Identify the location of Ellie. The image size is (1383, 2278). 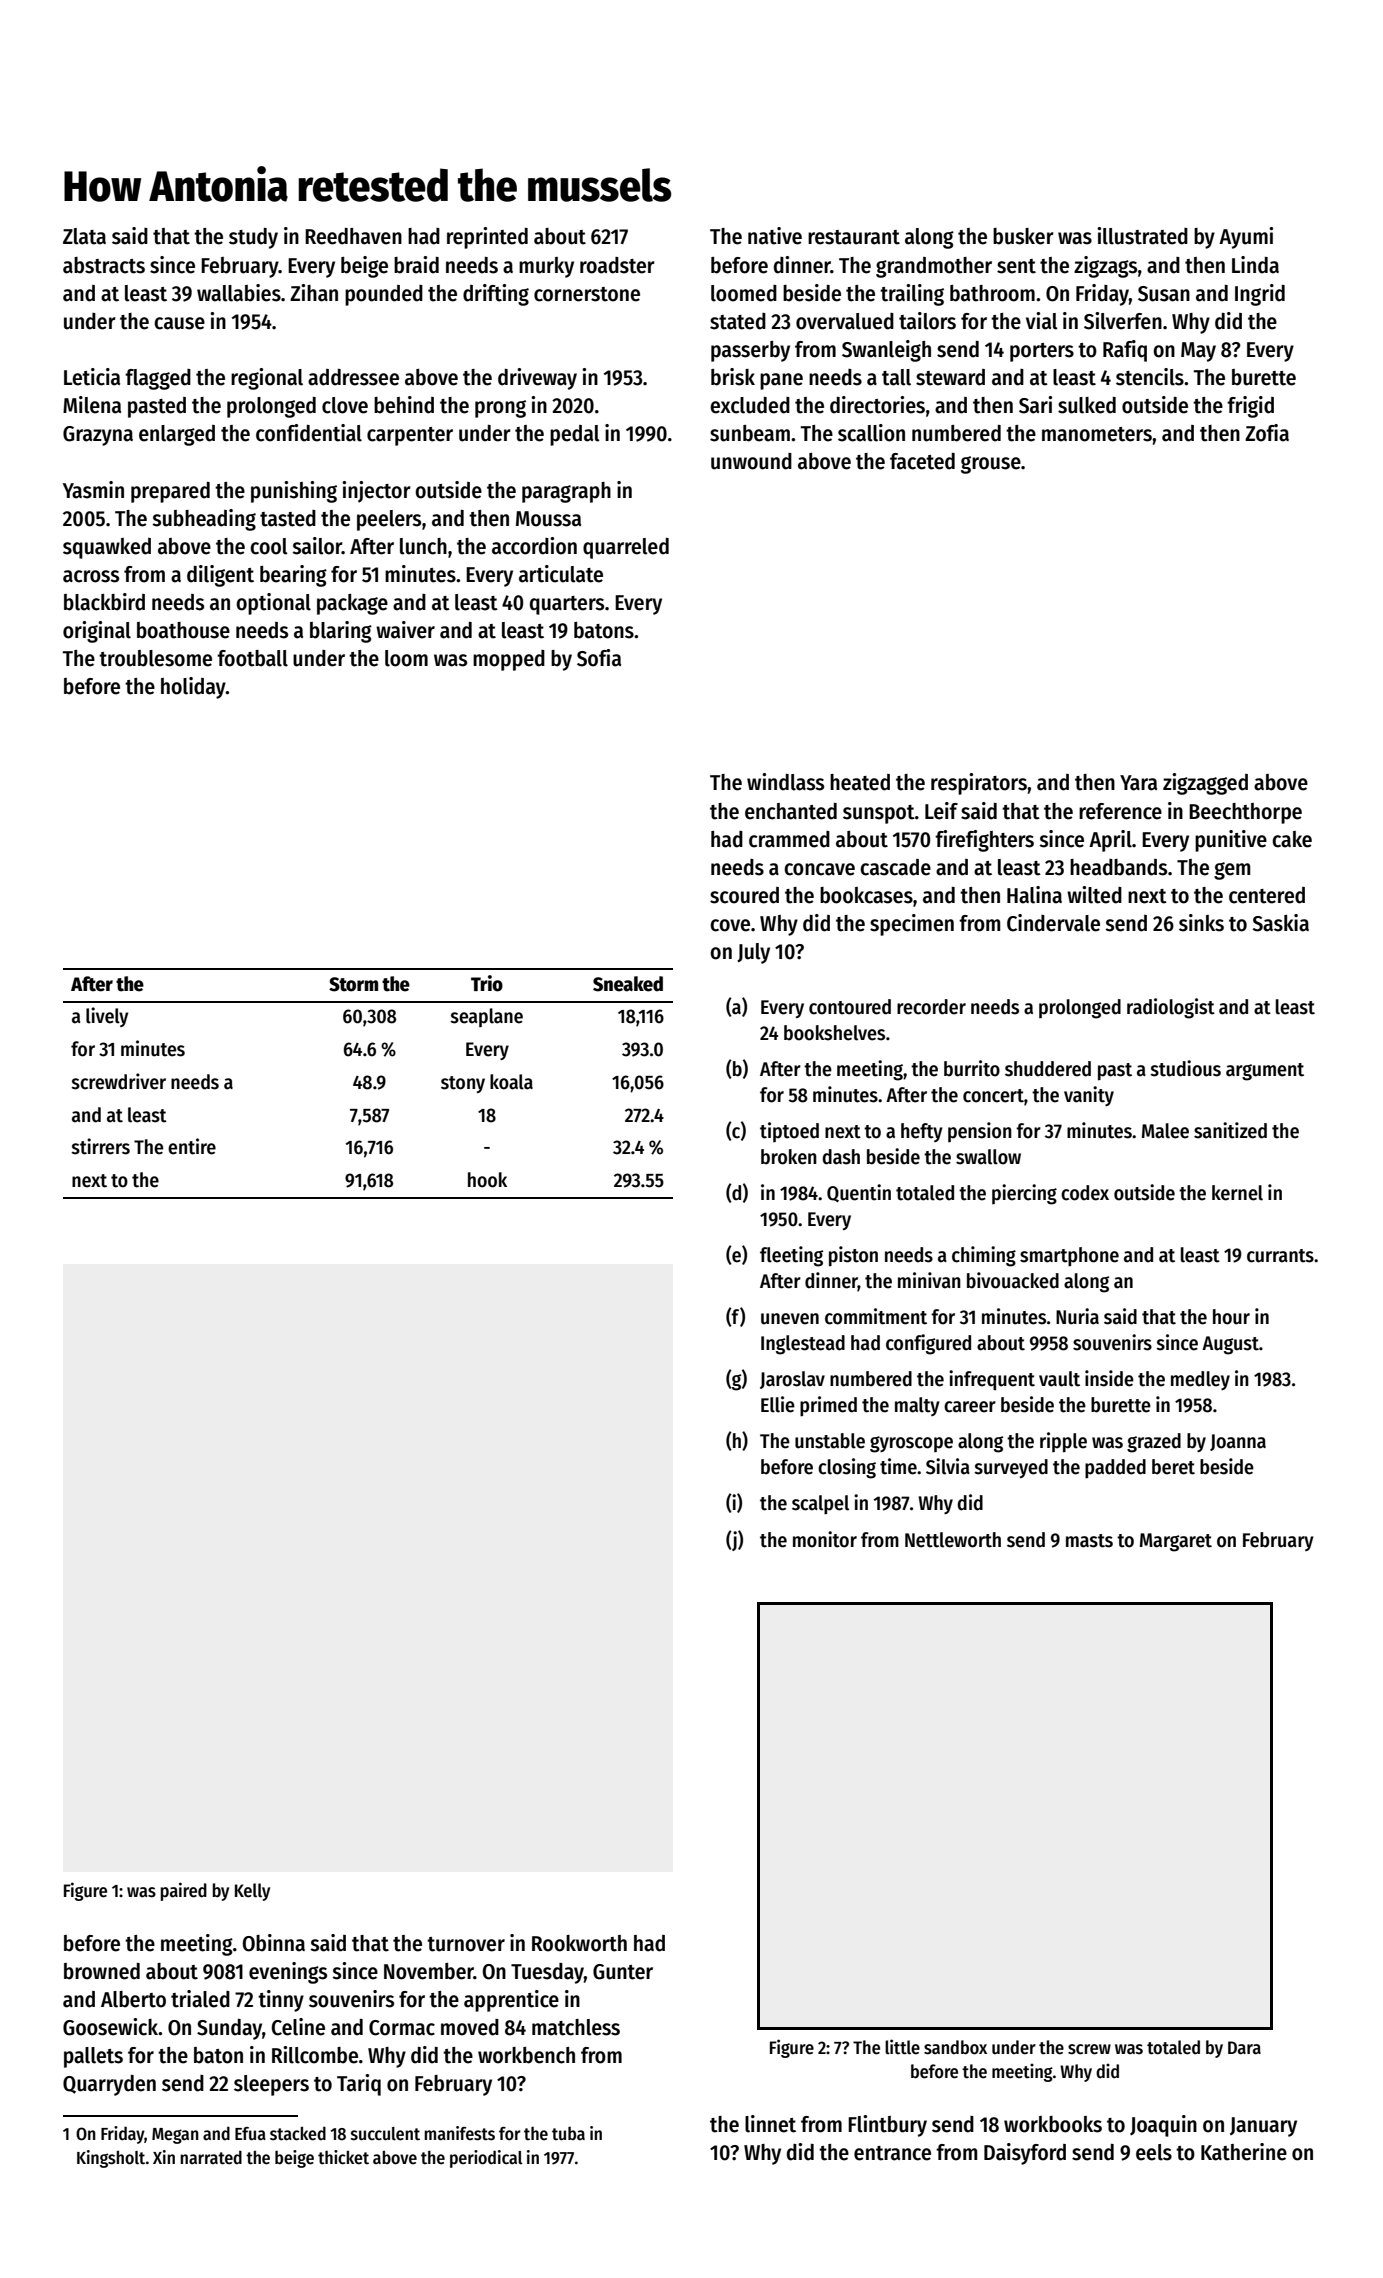
(778, 1404).
